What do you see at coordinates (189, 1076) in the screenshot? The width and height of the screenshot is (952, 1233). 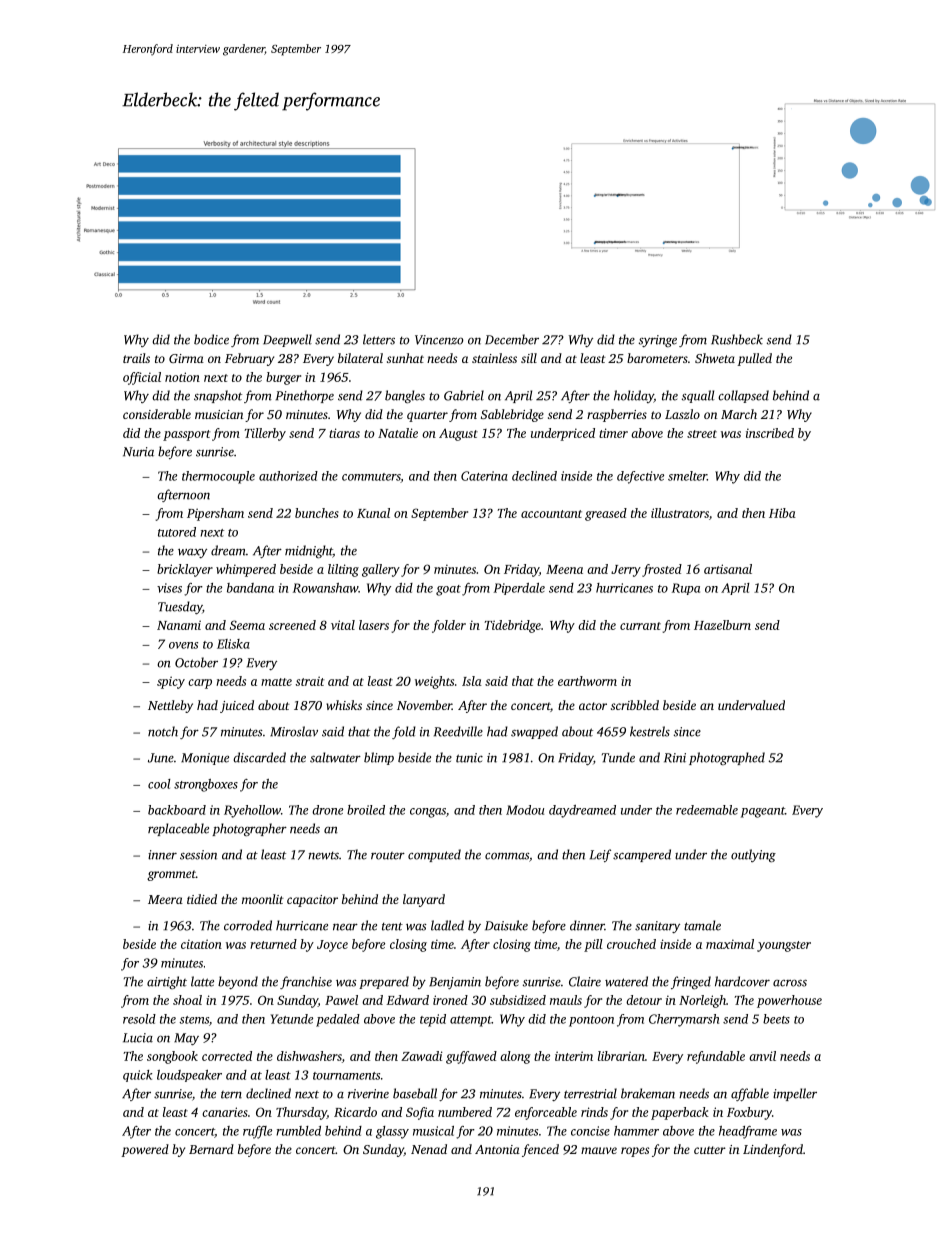 I see `loudspeaker` at bounding box center [189, 1076].
